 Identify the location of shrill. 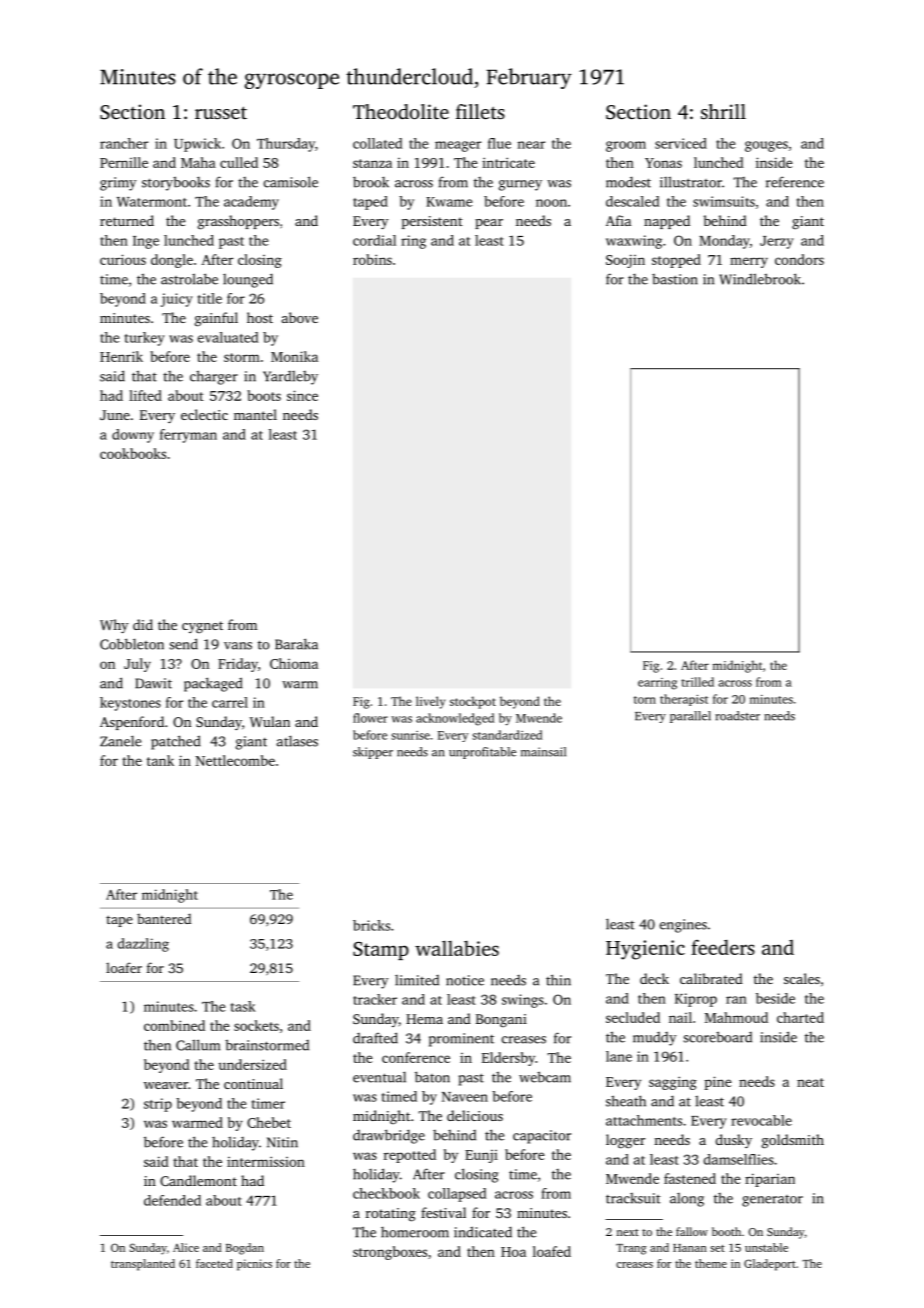
(723, 111).
